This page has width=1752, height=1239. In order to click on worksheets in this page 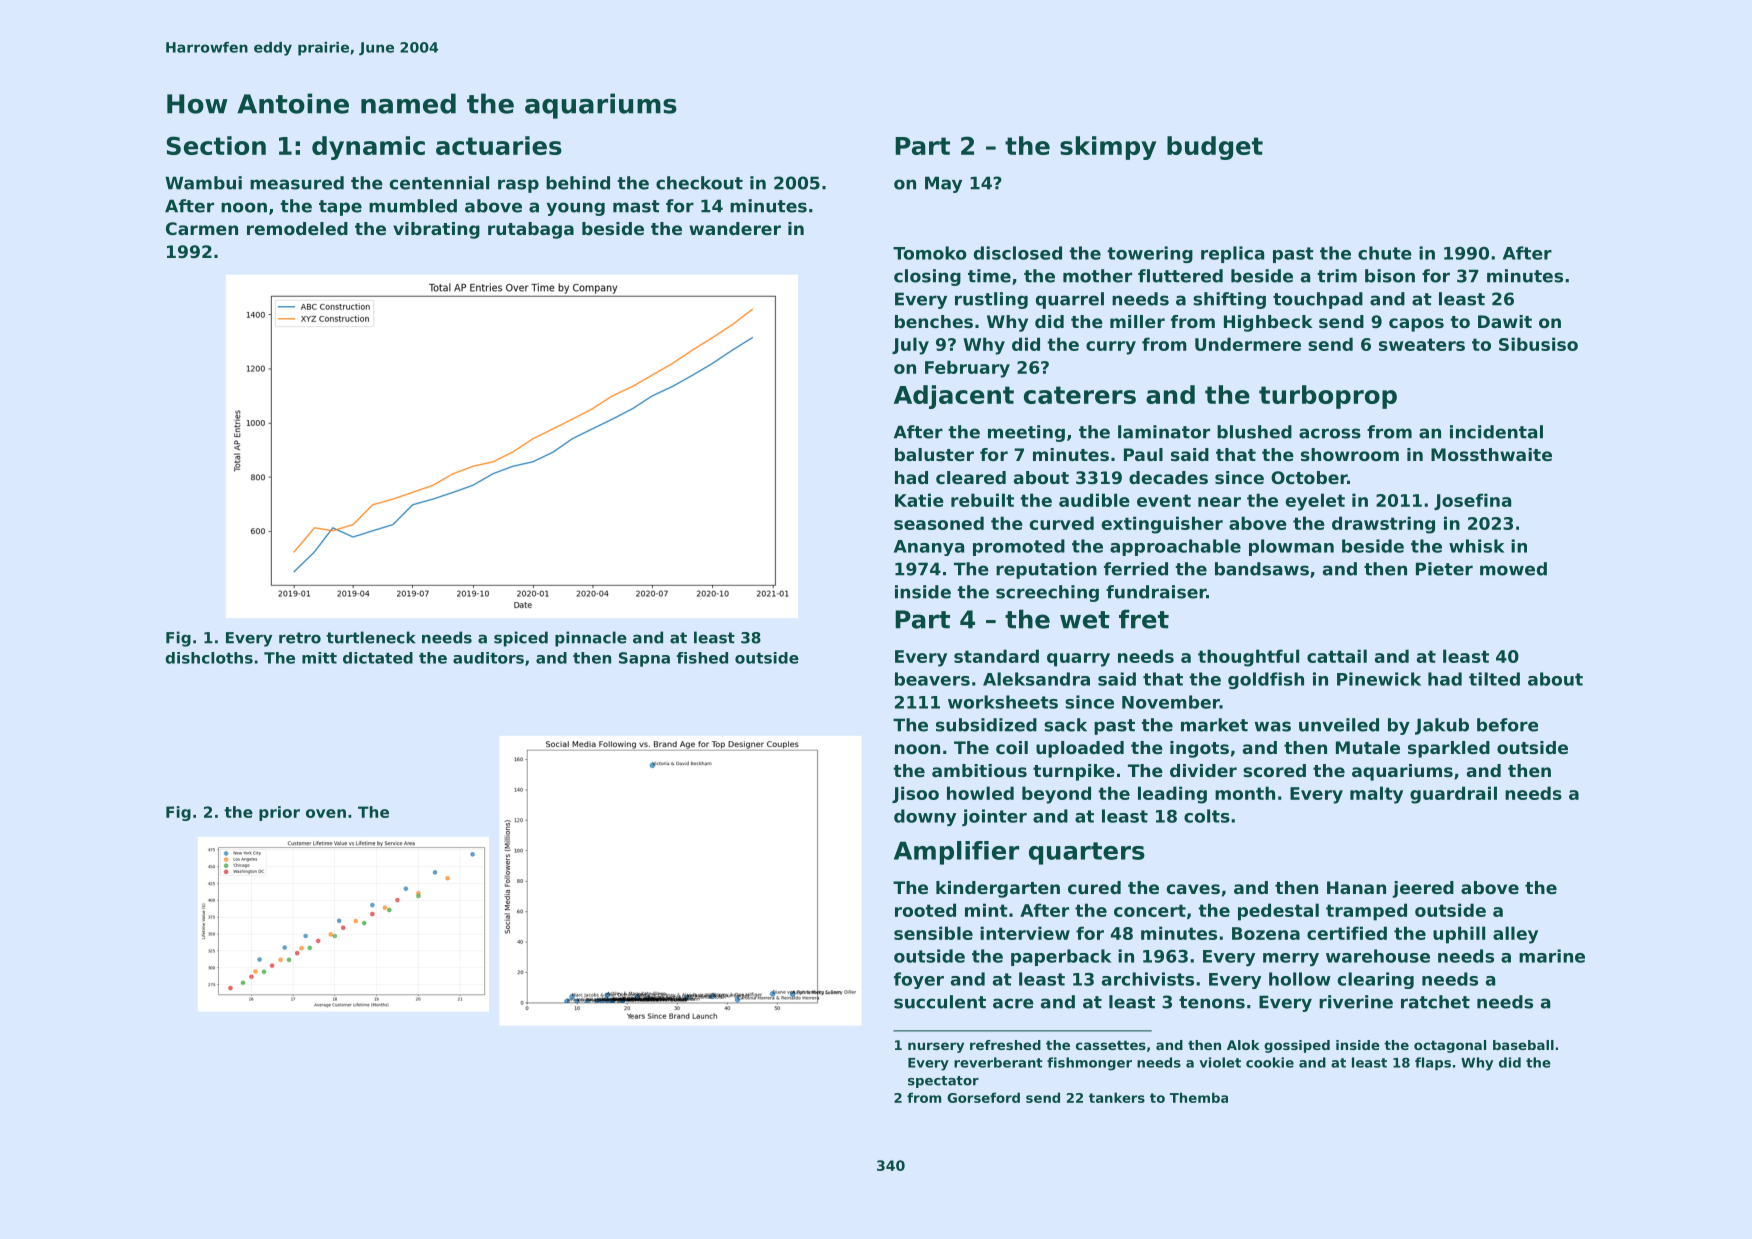, I will do `click(1003, 702)`.
